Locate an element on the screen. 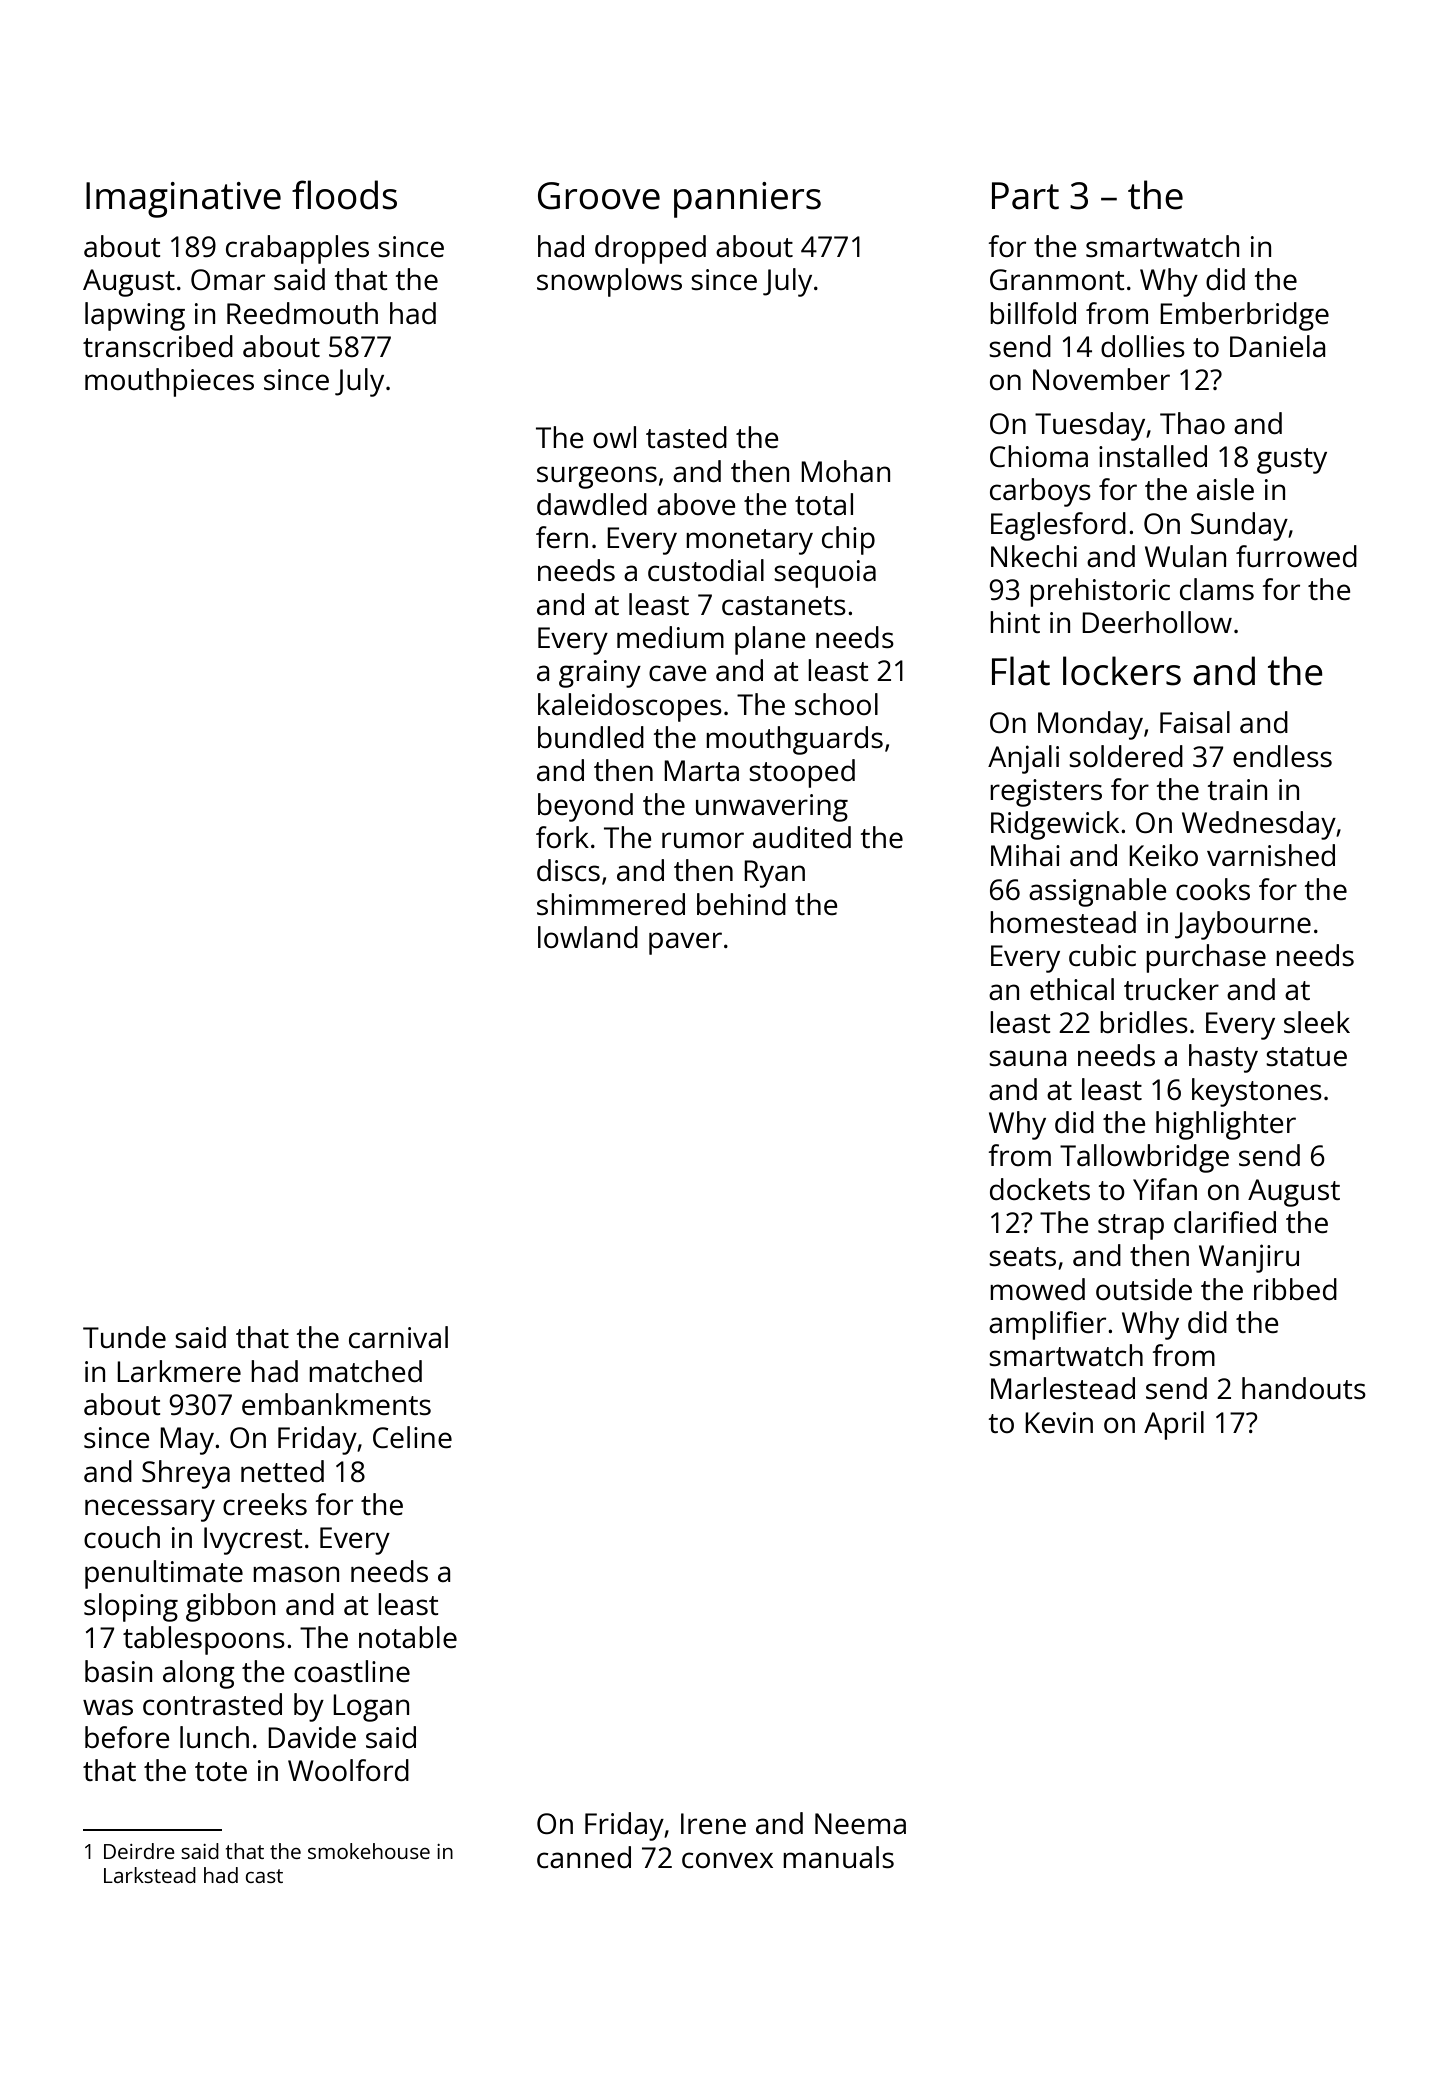 This screenshot has width=1450, height=2100. discs is located at coordinates (568, 870).
